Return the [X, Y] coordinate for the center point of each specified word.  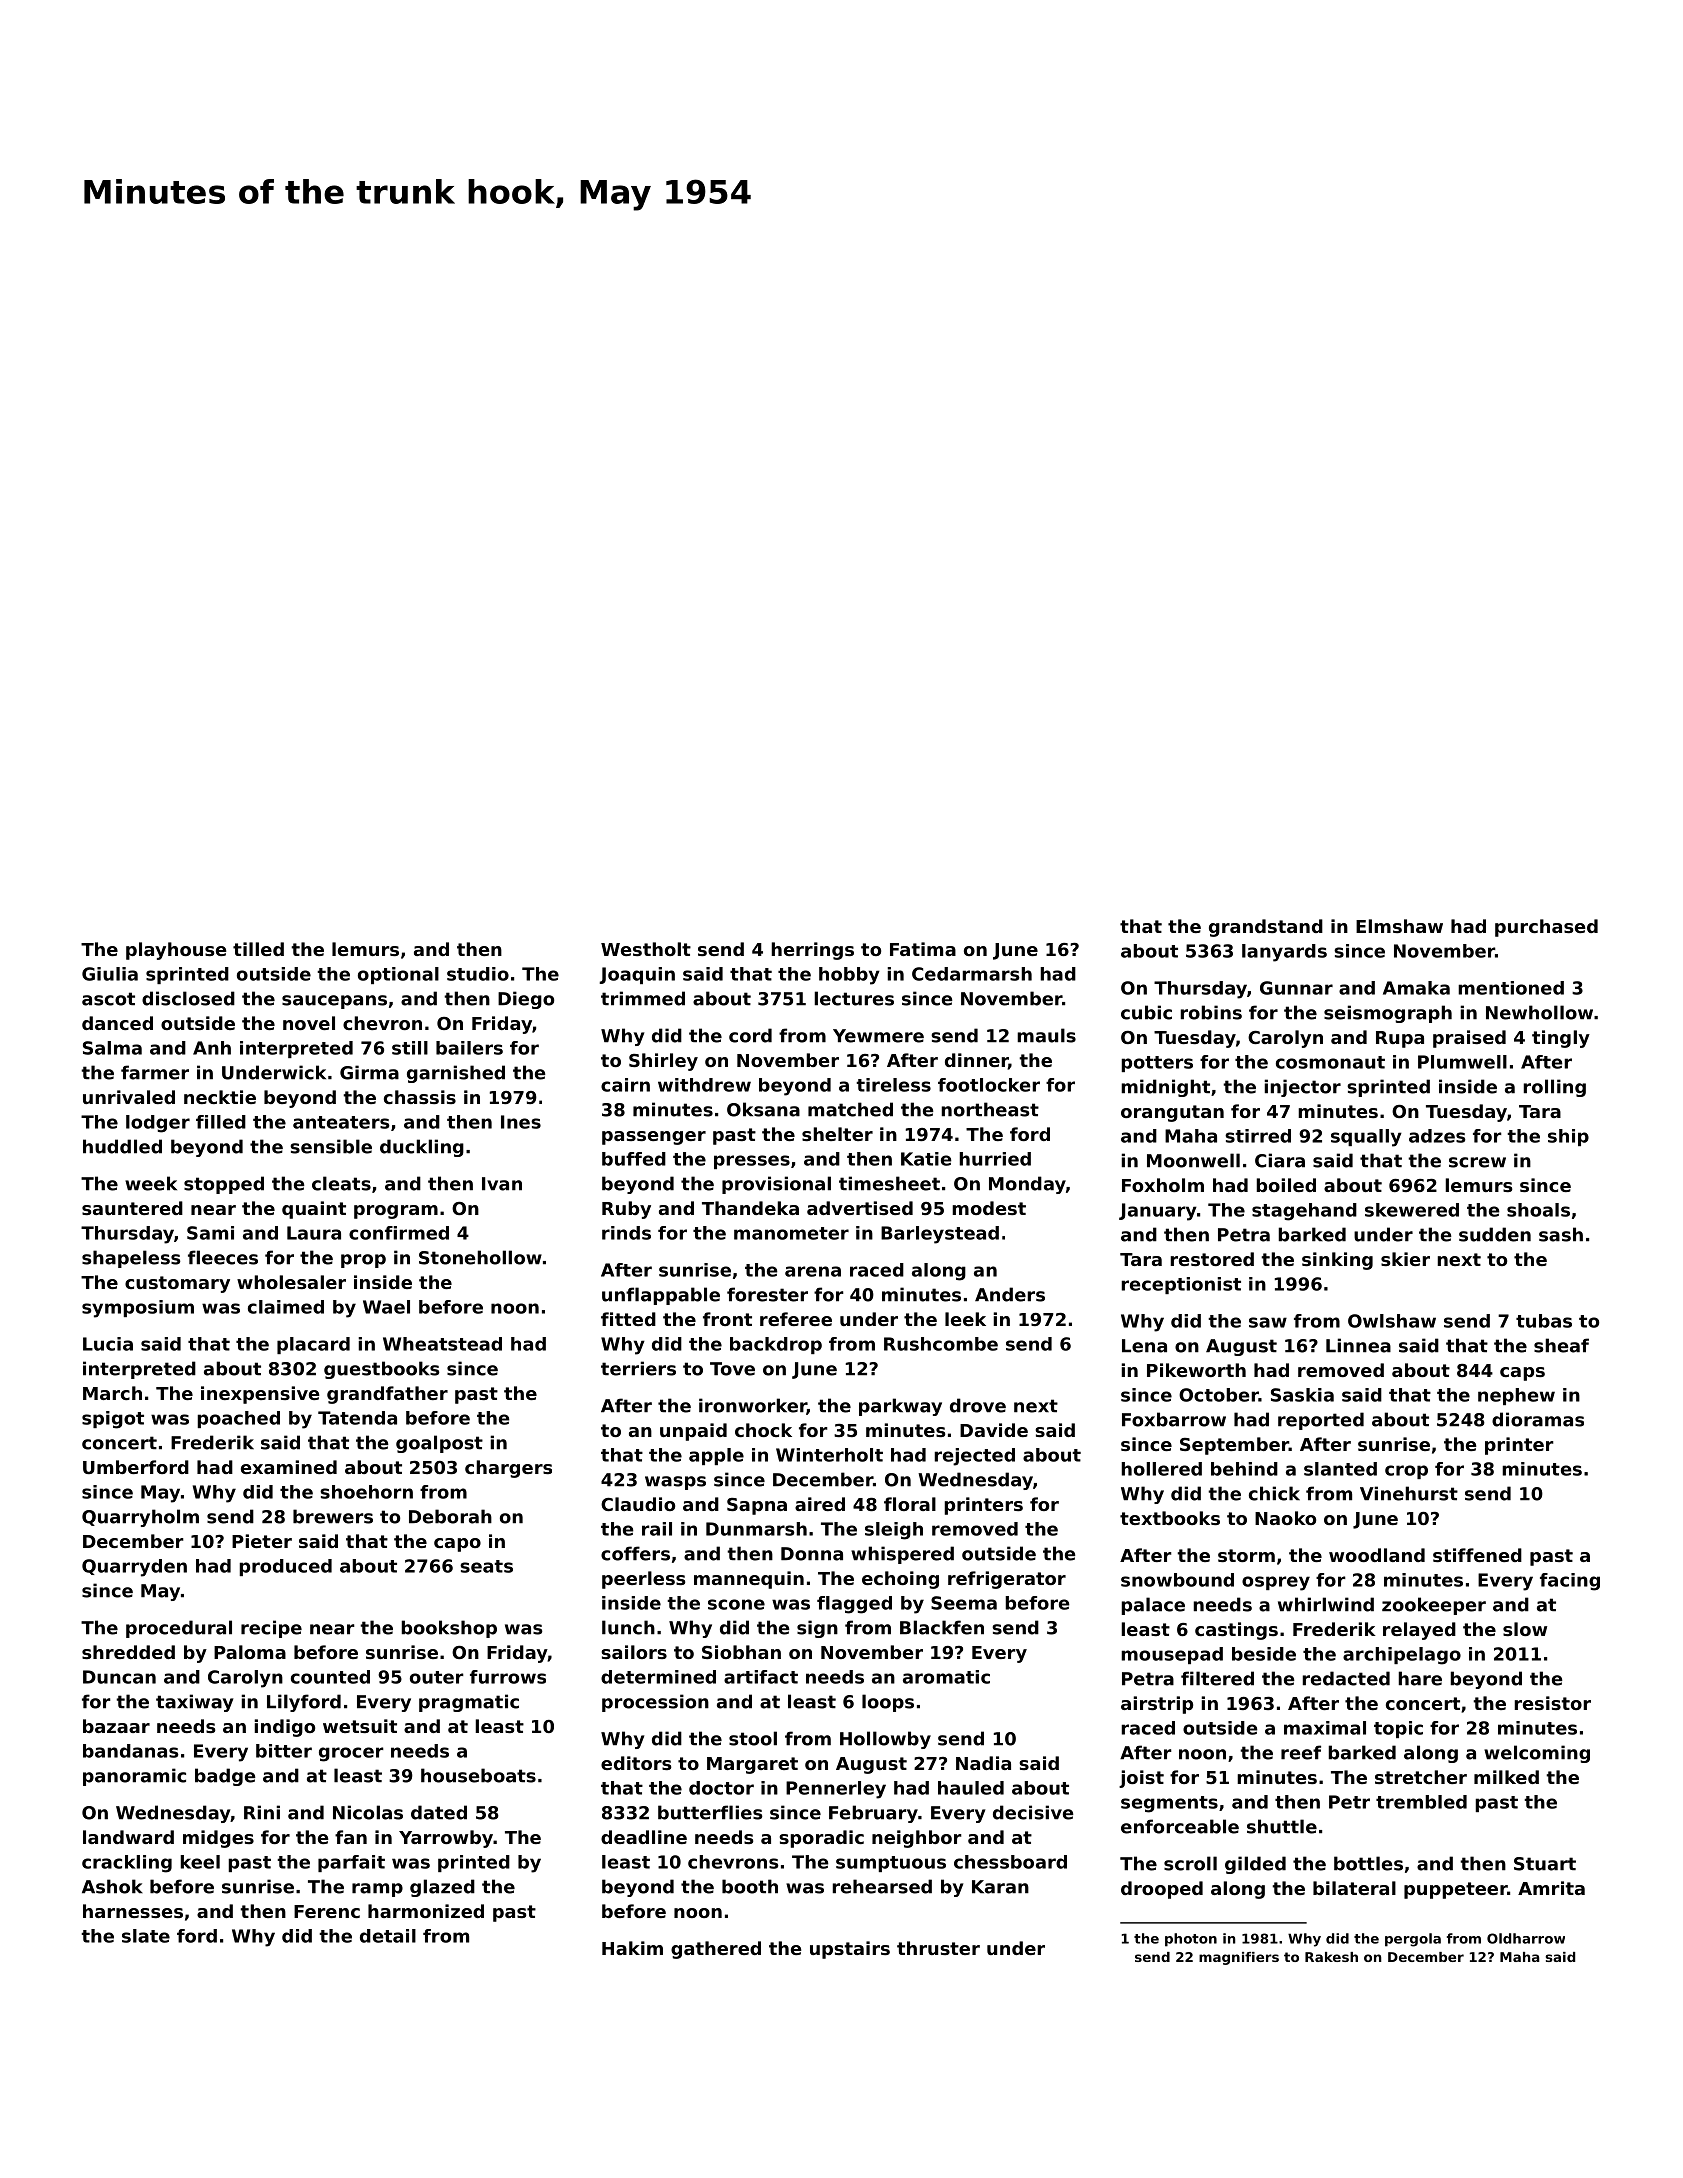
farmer [155, 1072]
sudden [1495, 1234]
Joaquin [637, 975]
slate [146, 1936]
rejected [974, 1457]
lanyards [1284, 953]
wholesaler [291, 1282]
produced [285, 1567]
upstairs [850, 1950]
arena [813, 1271]
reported [1321, 1421]
